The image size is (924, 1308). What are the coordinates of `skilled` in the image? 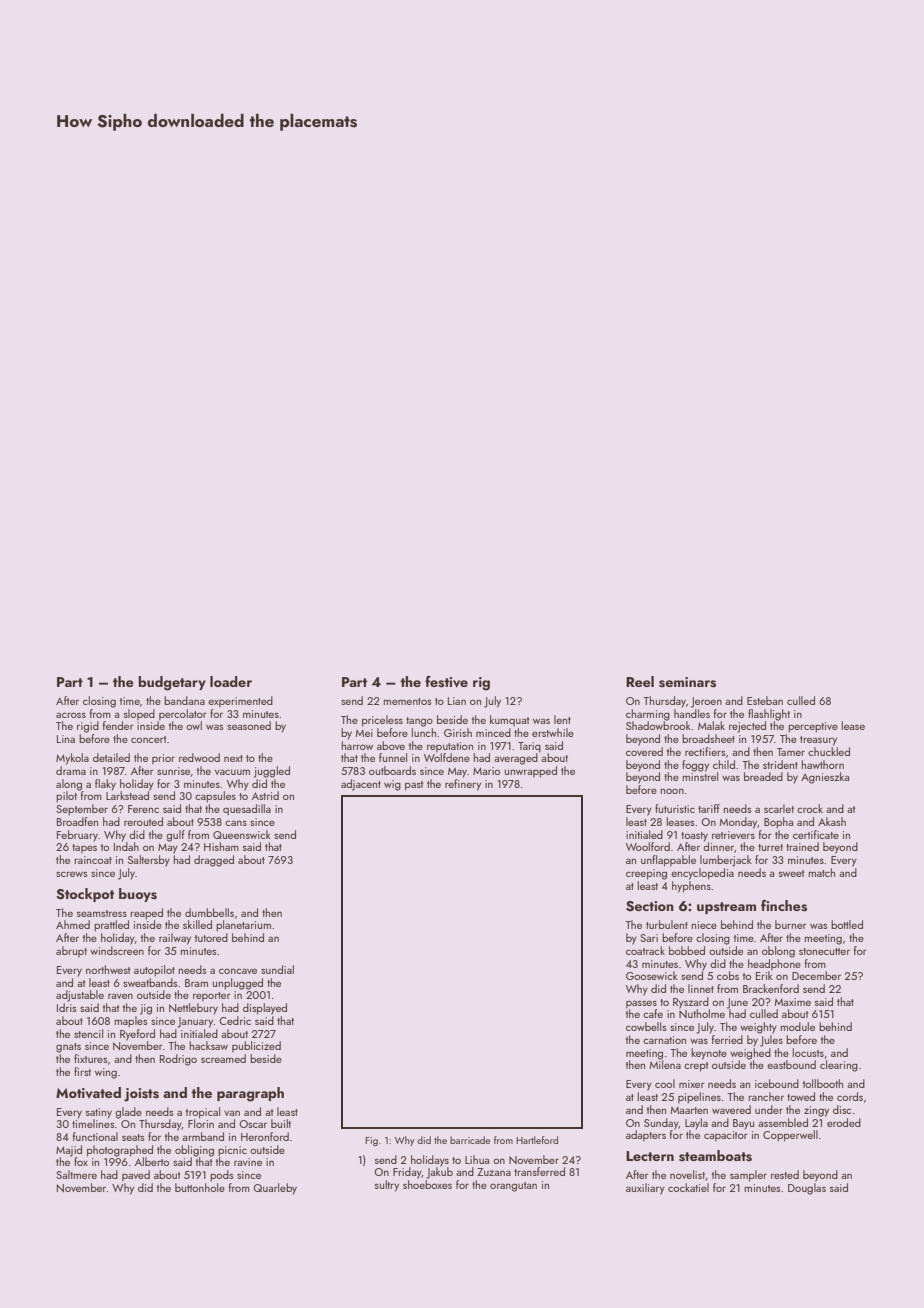 It's located at (197, 924).
